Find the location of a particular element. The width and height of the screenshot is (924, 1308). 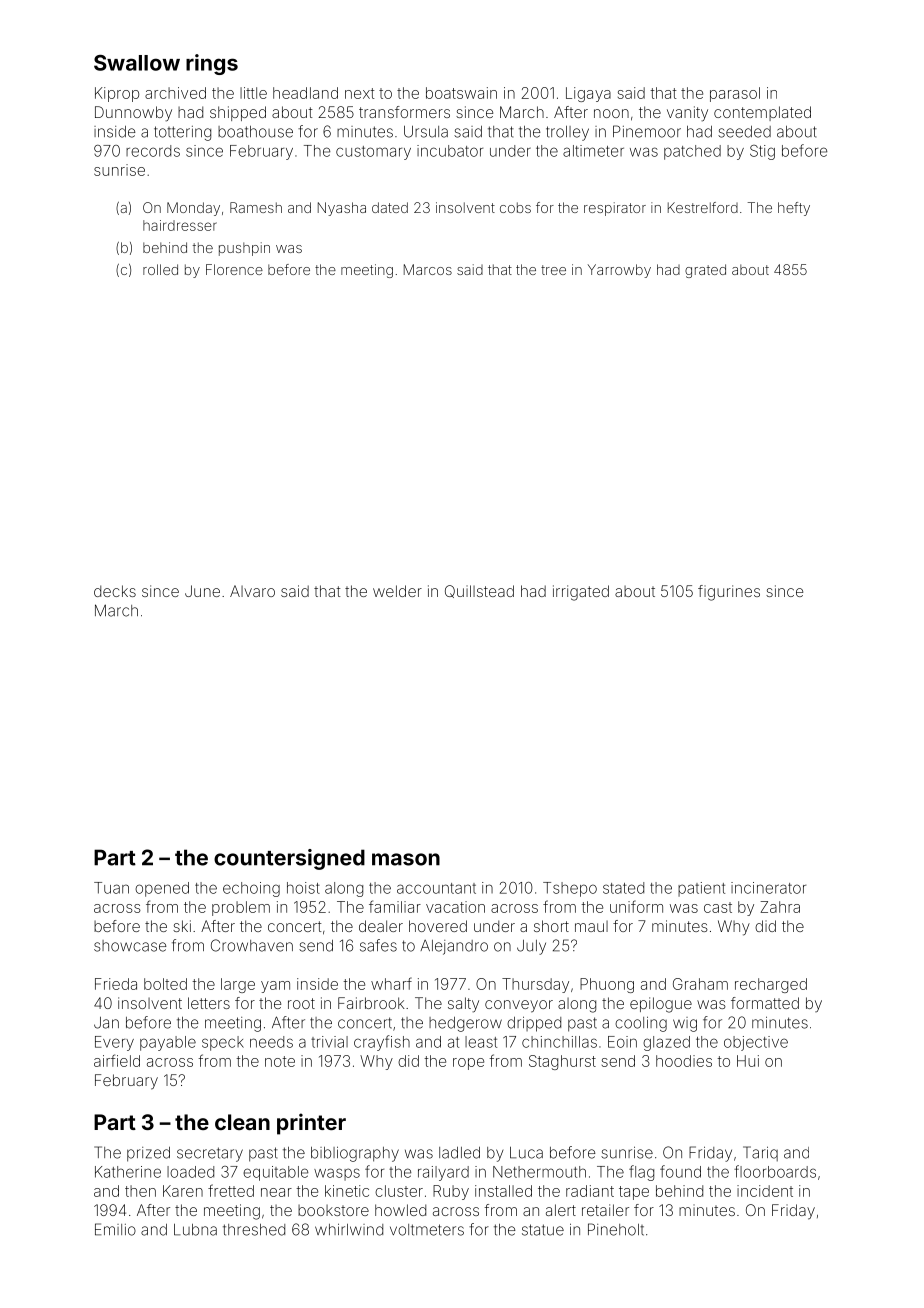

clean is located at coordinates (242, 1122).
